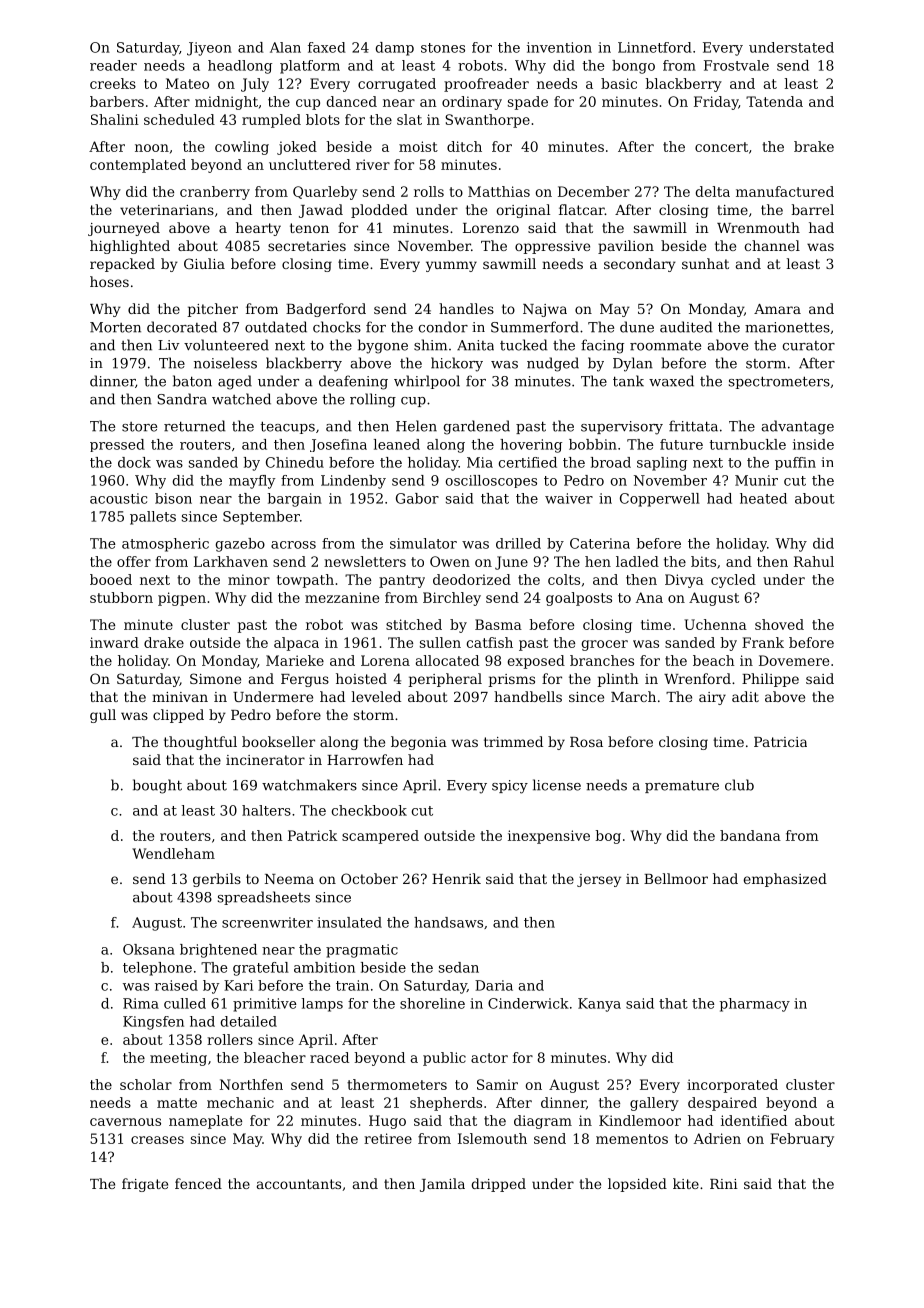 The width and height of the screenshot is (924, 1308). Describe the element at coordinates (215, 193) in the screenshot. I see `cranberry` at that location.
